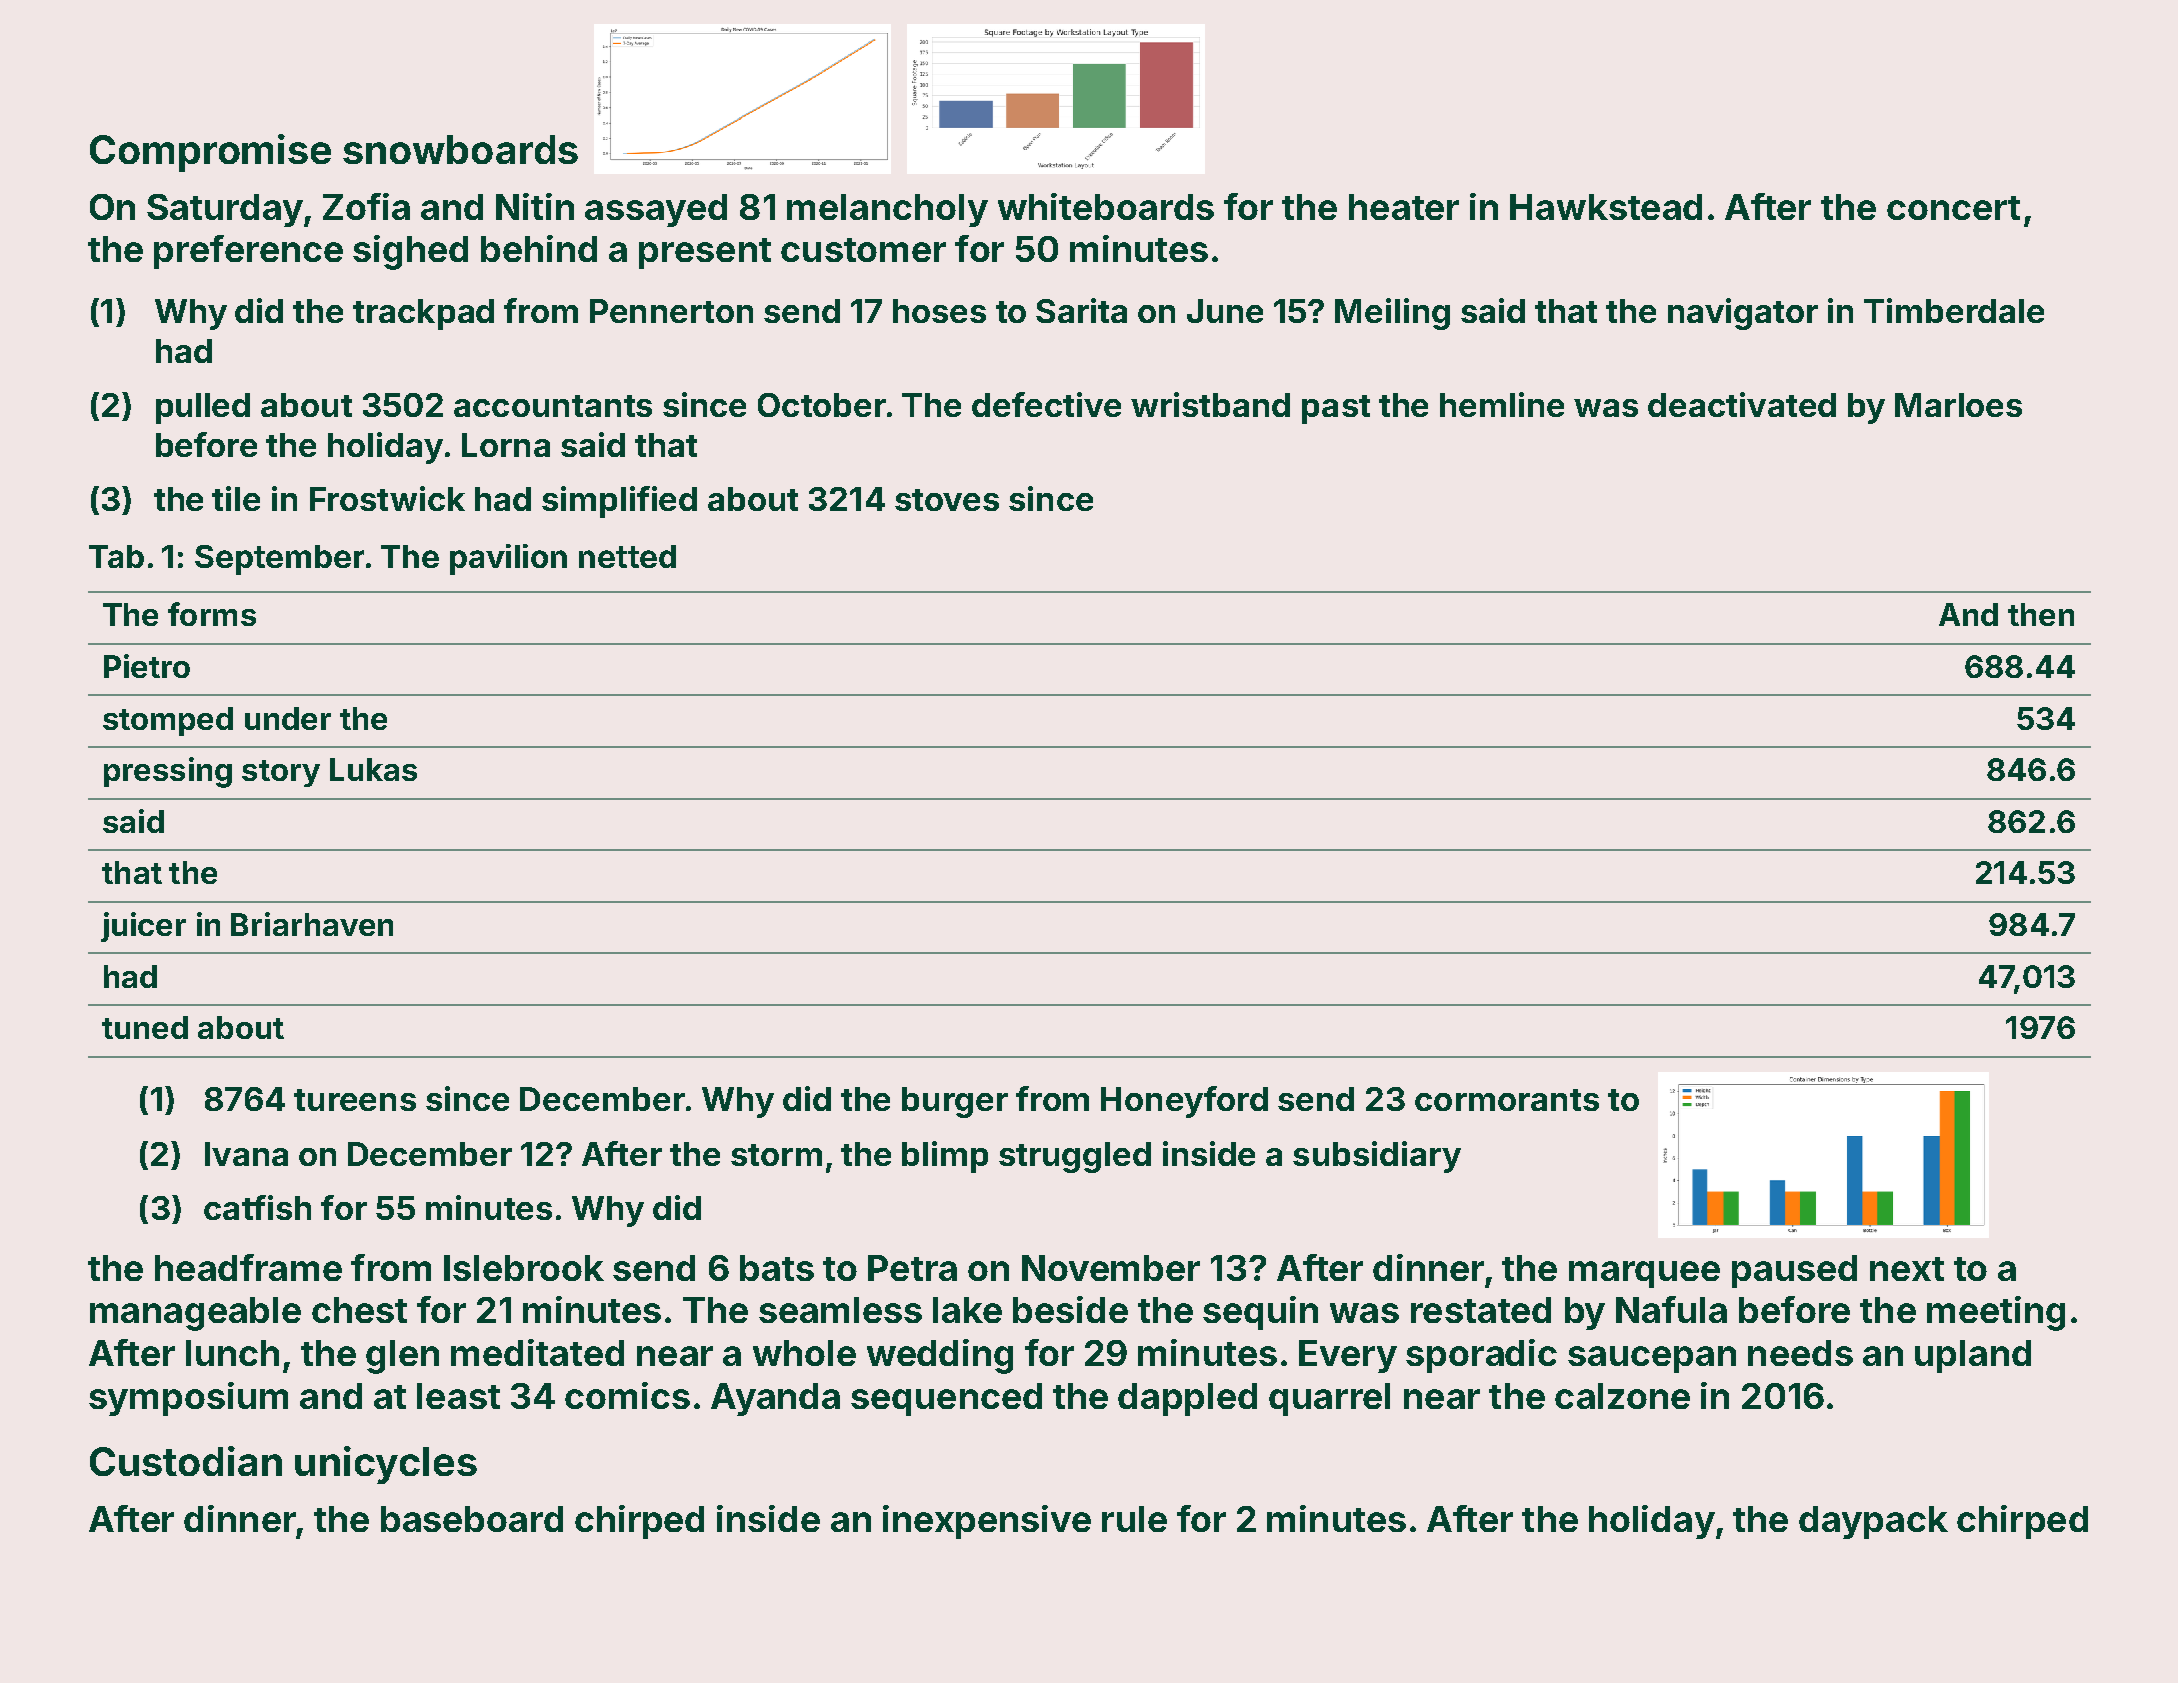 This screenshot has width=2178, height=1683. Describe the element at coordinates (460, 149) in the screenshot. I see `snowboards` at that location.
